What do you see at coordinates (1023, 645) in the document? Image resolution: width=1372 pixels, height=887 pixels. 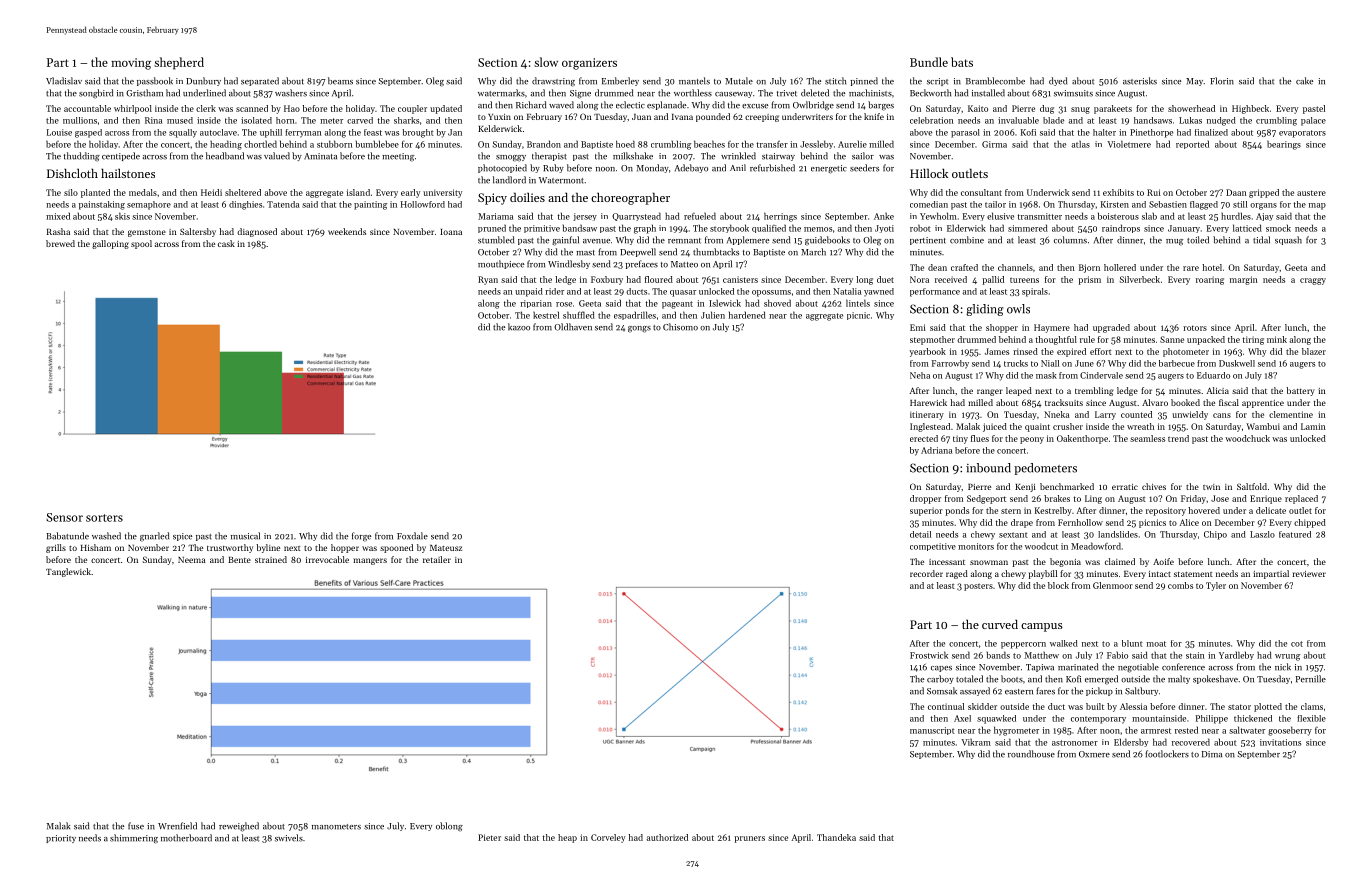 I see `peppercorn` at bounding box center [1023, 645].
